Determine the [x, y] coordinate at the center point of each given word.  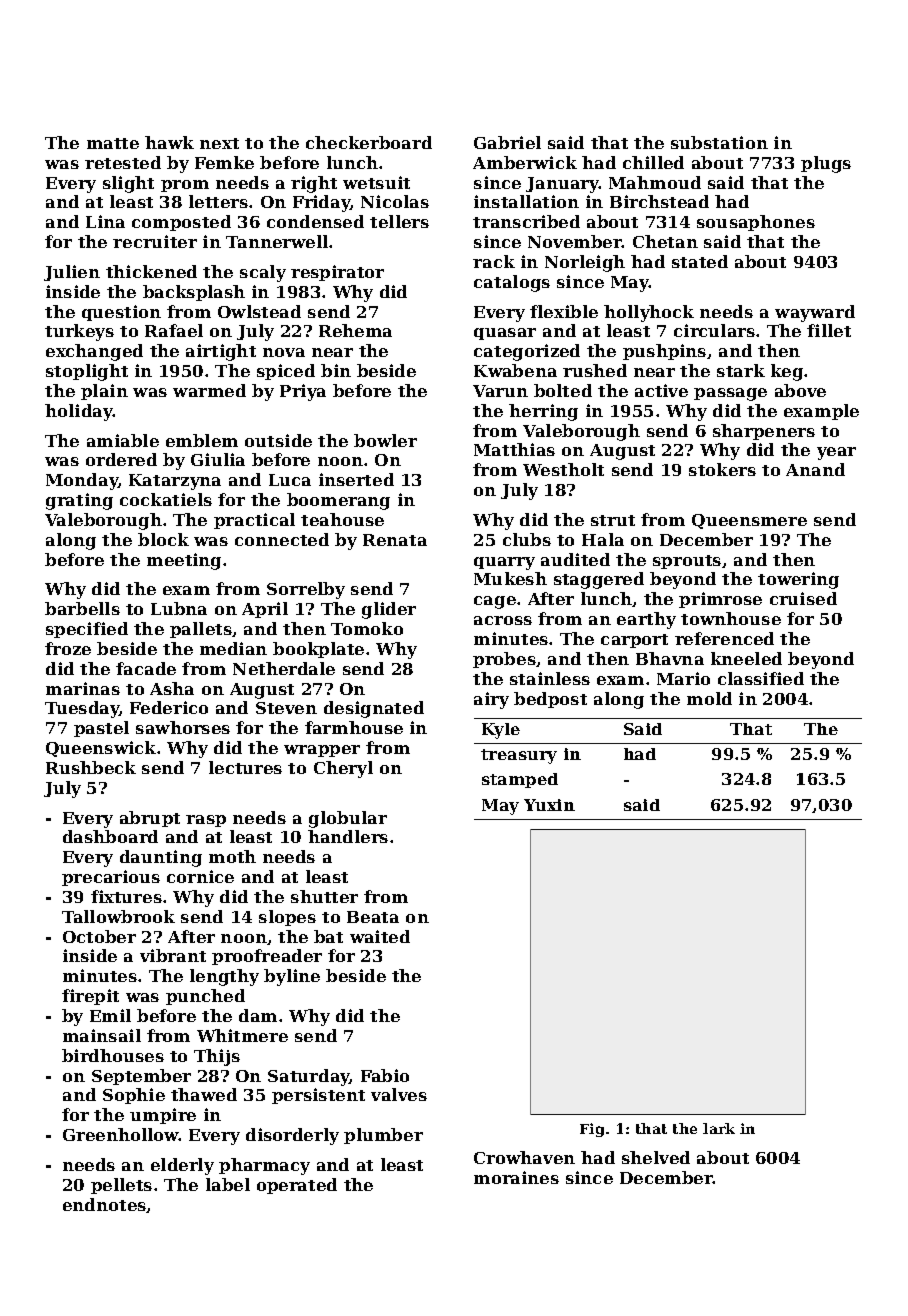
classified [761, 678]
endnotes [105, 1205]
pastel [101, 729]
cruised [803, 598]
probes [504, 660]
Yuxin [549, 805]
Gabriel [507, 142]
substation [719, 142]
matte [113, 143]
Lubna [179, 608]
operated [297, 1186]
